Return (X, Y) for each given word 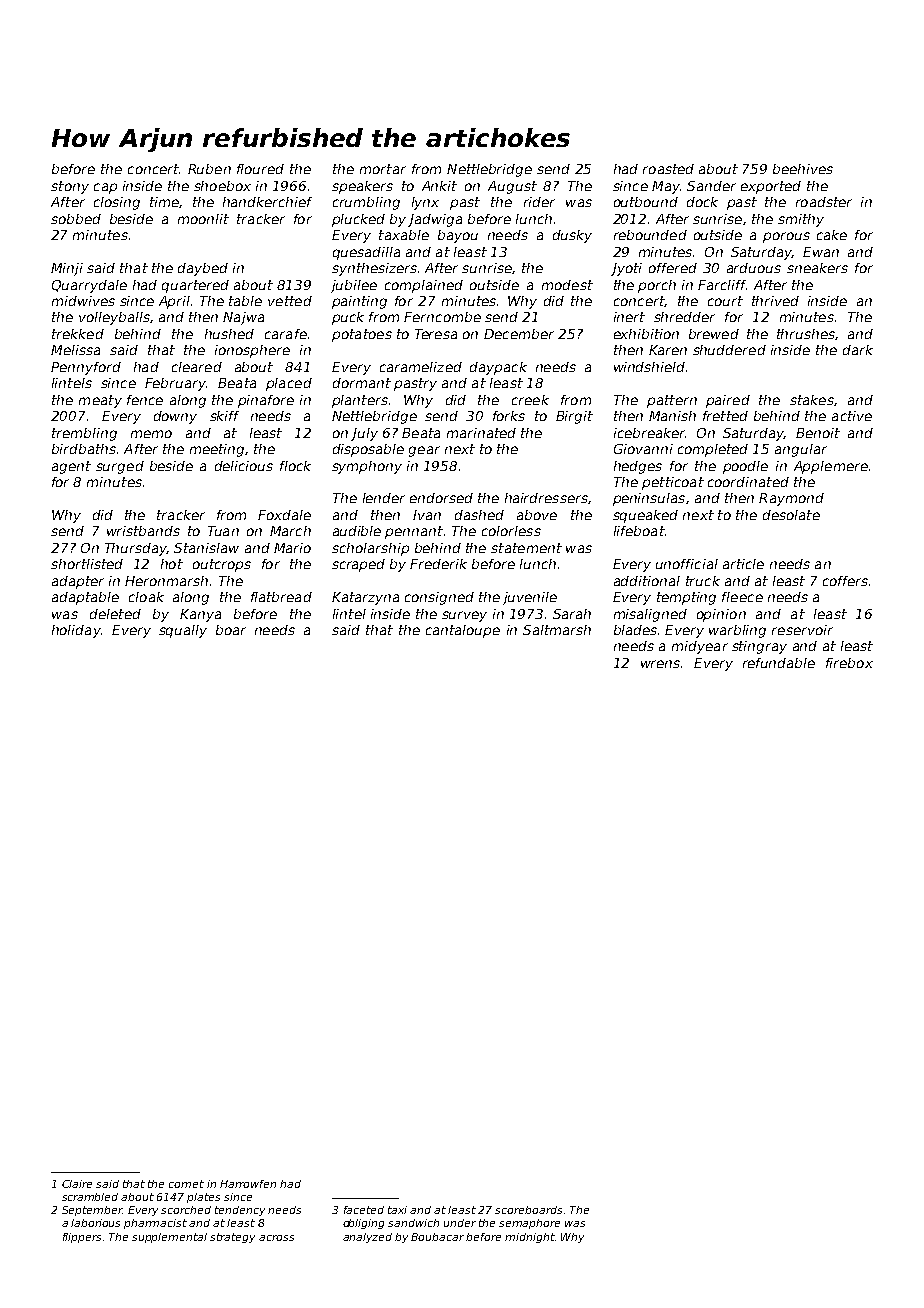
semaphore (529, 1224)
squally (183, 631)
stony (70, 187)
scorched (186, 1210)
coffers (845, 581)
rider (539, 202)
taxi (397, 1210)
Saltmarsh (557, 630)
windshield (649, 367)
